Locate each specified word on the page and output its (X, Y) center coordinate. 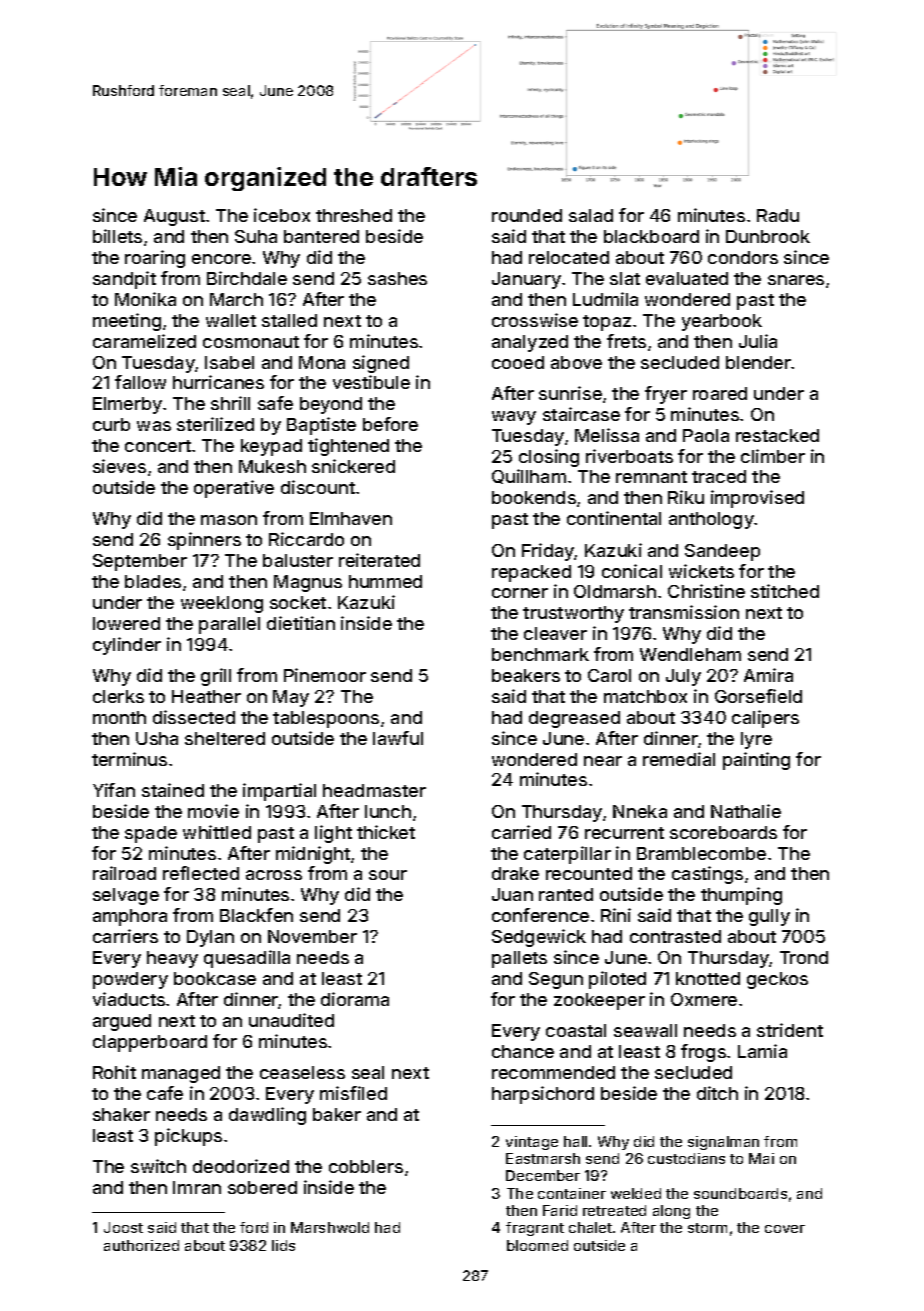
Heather (206, 696)
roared (720, 393)
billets (117, 236)
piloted (617, 980)
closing (549, 458)
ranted (566, 894)
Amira (768, 675)
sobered (262, 1187)
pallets (519, 959)
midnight (313, 855)
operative (234, 489)
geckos (777, 980)
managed (181, 1074)
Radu (778, 215)
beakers (526, 675)
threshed (354, 215)
